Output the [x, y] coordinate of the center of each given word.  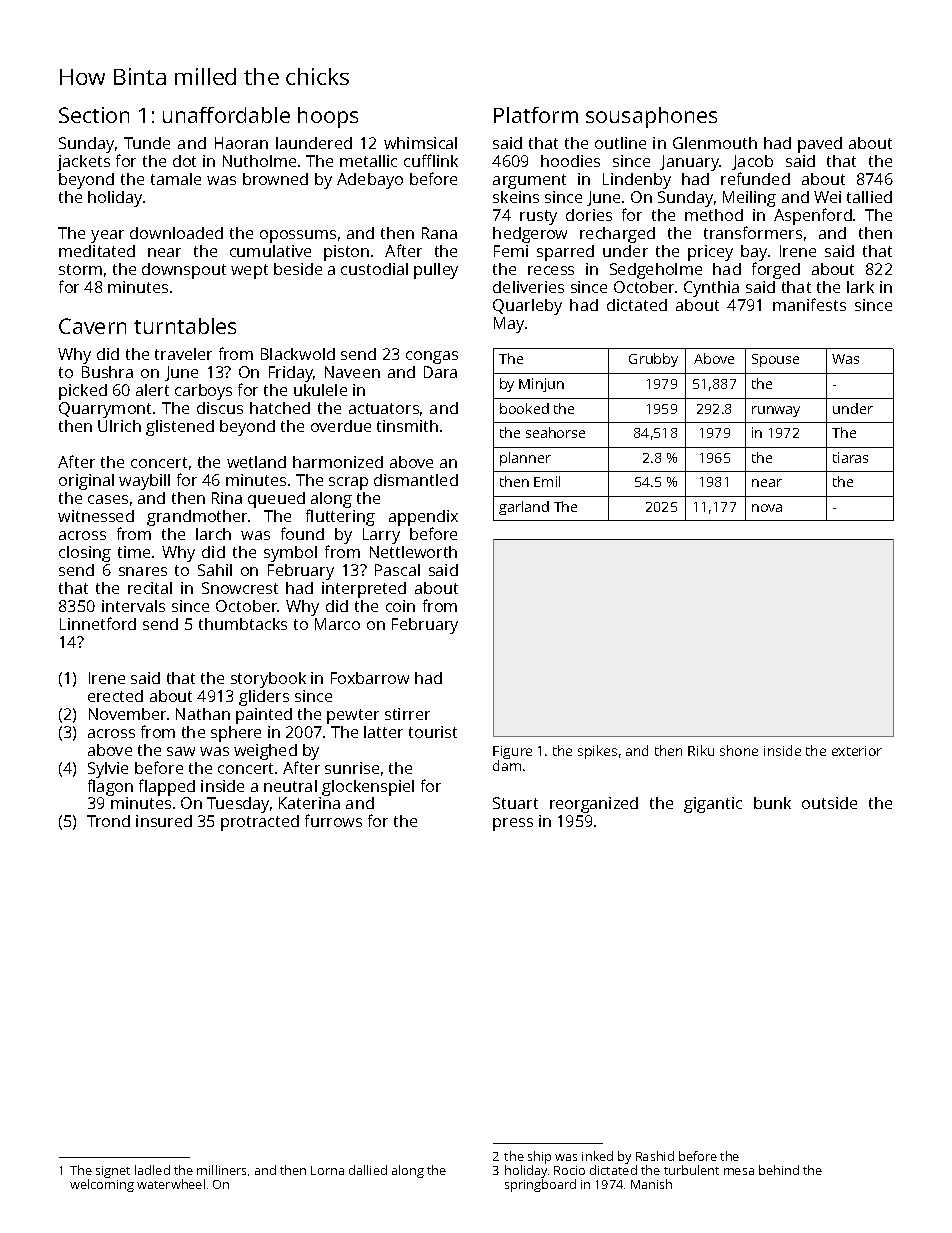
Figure [512, 752]
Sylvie [108, 770]
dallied [368, 1170]
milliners [221, 1170]
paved [820, 145]
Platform [536, 115]
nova [767, 508]
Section [94, 115]
